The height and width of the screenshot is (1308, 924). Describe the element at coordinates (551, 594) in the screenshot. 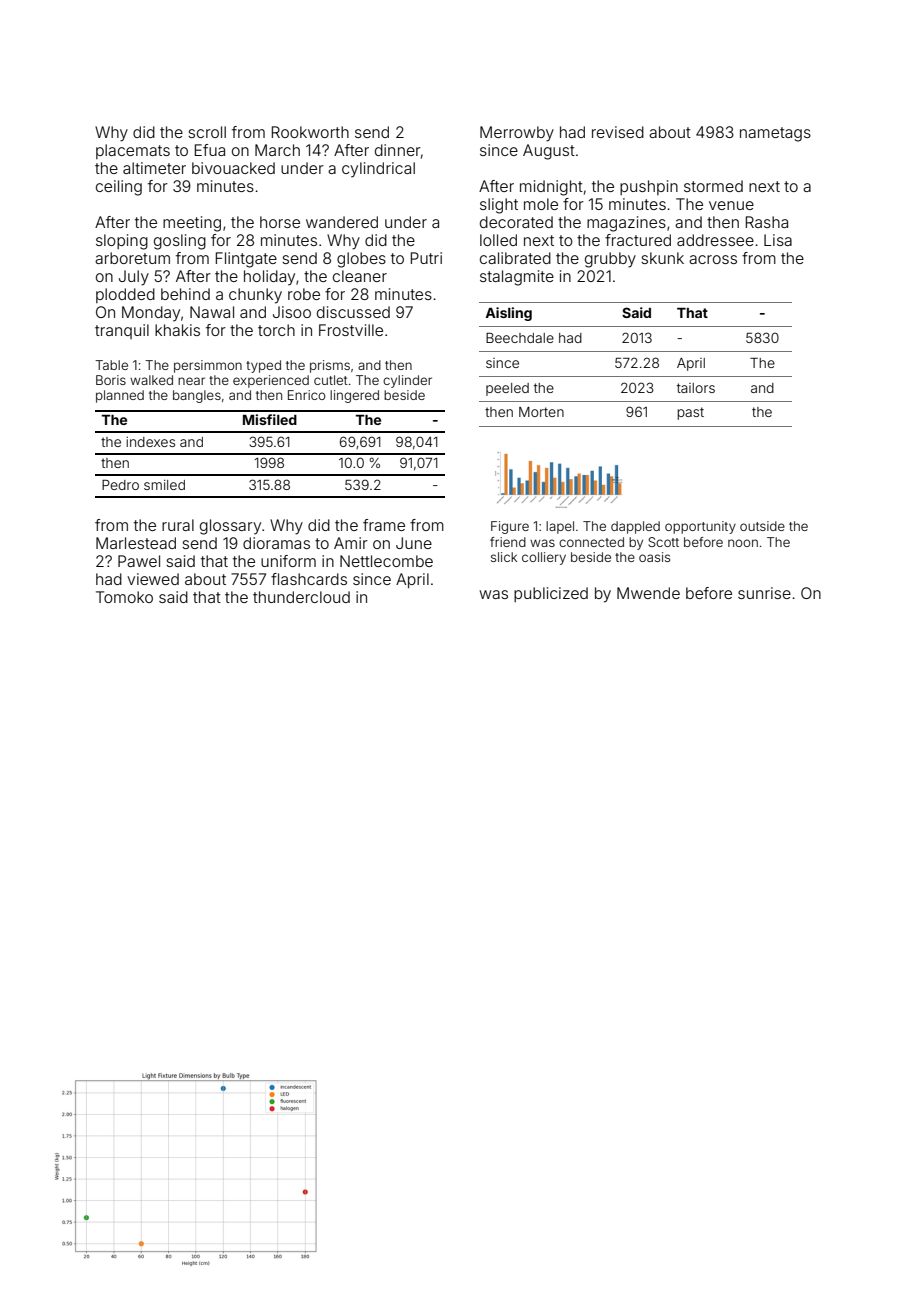

I see `publicized` at that location.
